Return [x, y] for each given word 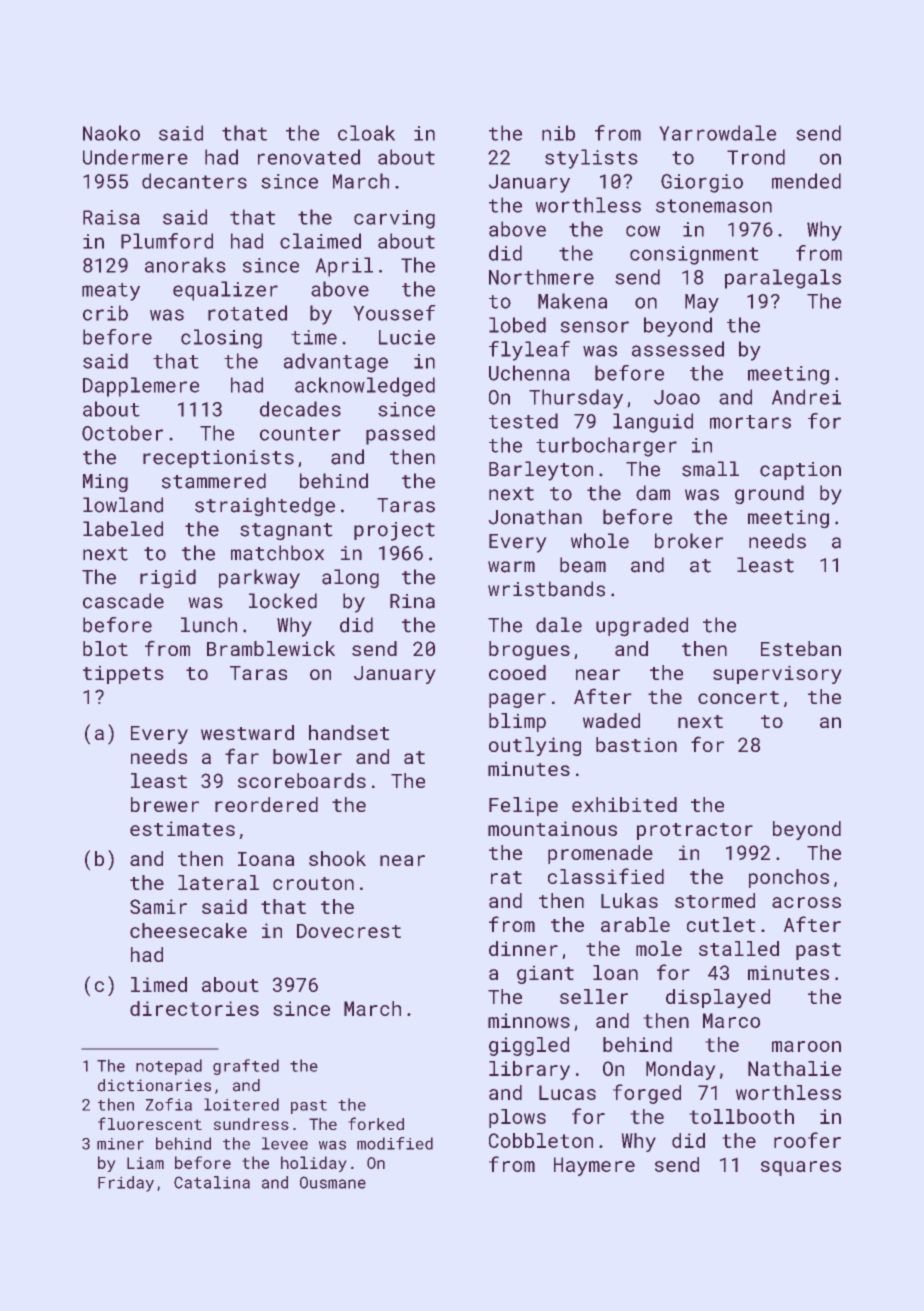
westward [247, 732]
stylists [591, 159]
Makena [572, 301]
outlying [535, 746]
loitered [241, 1104]
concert [738, 697]
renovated [309, 157]
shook [337, 858]
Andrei [806, 397]
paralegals [783, 279]
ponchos [789, 878]
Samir [158, 906]
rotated [247, 313]
